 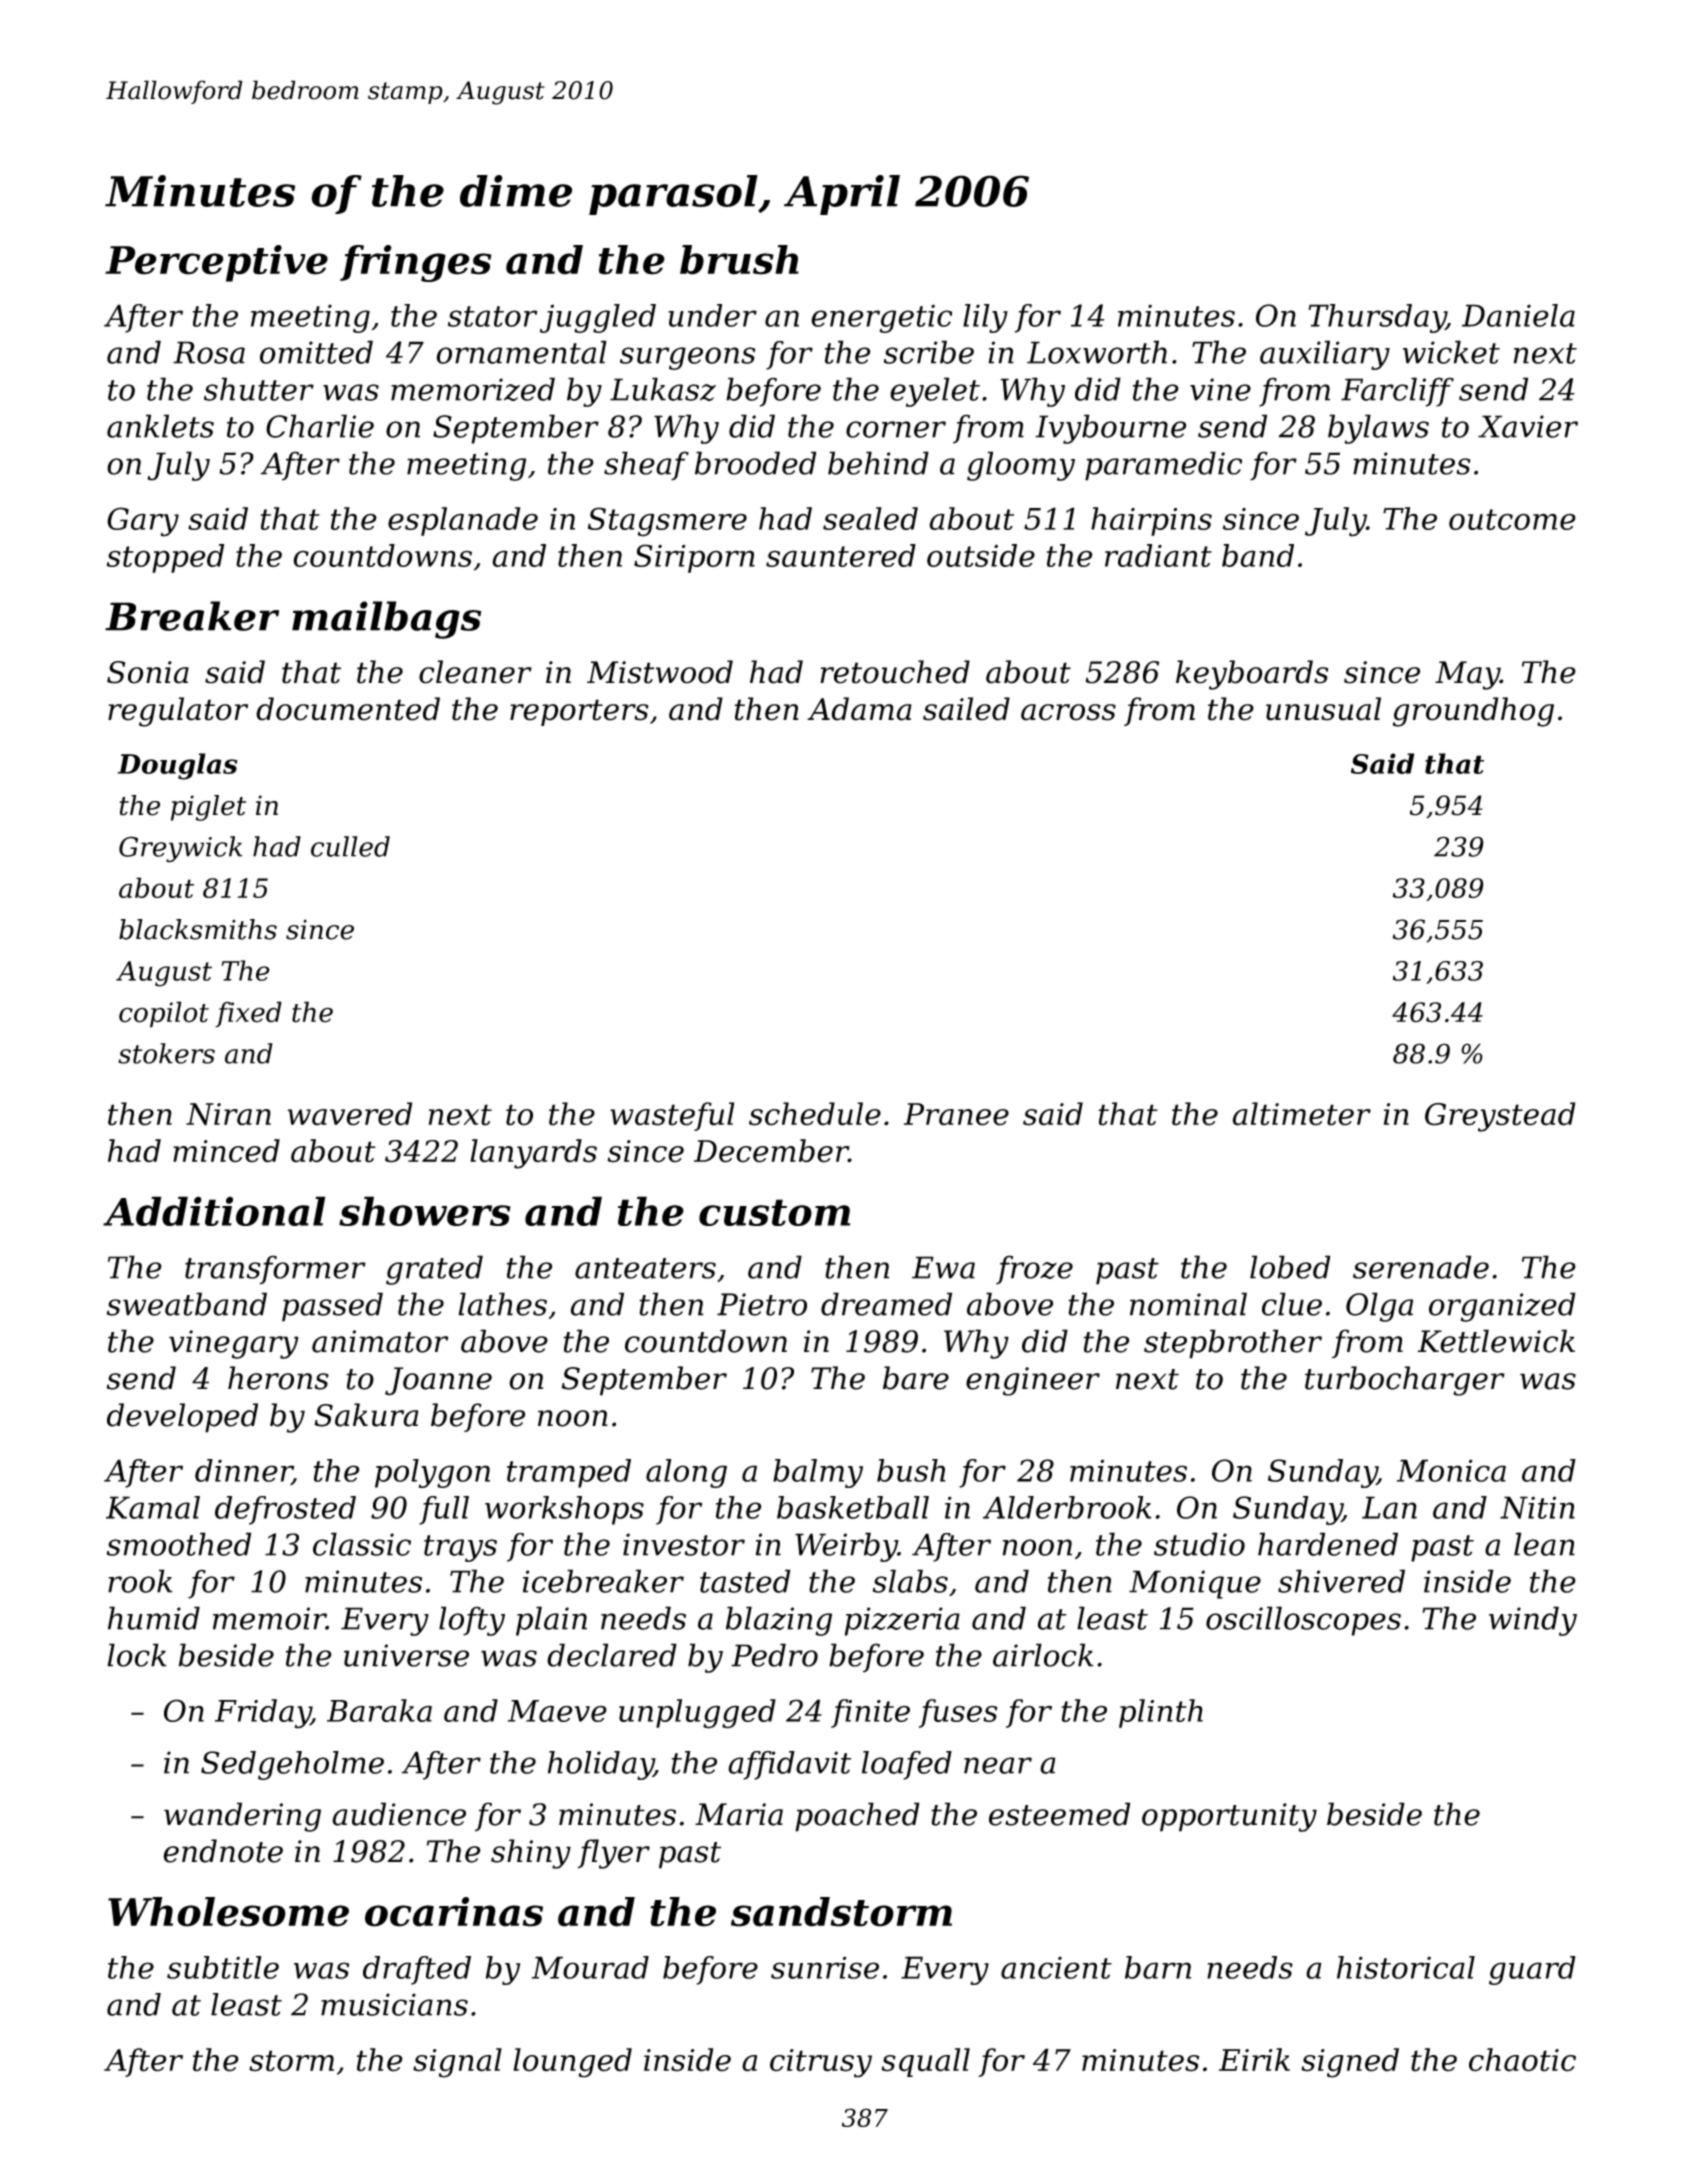 What do you see at coordinates (416, 263) in the document?
I see `fringes` at bounding box center [416, 263].
